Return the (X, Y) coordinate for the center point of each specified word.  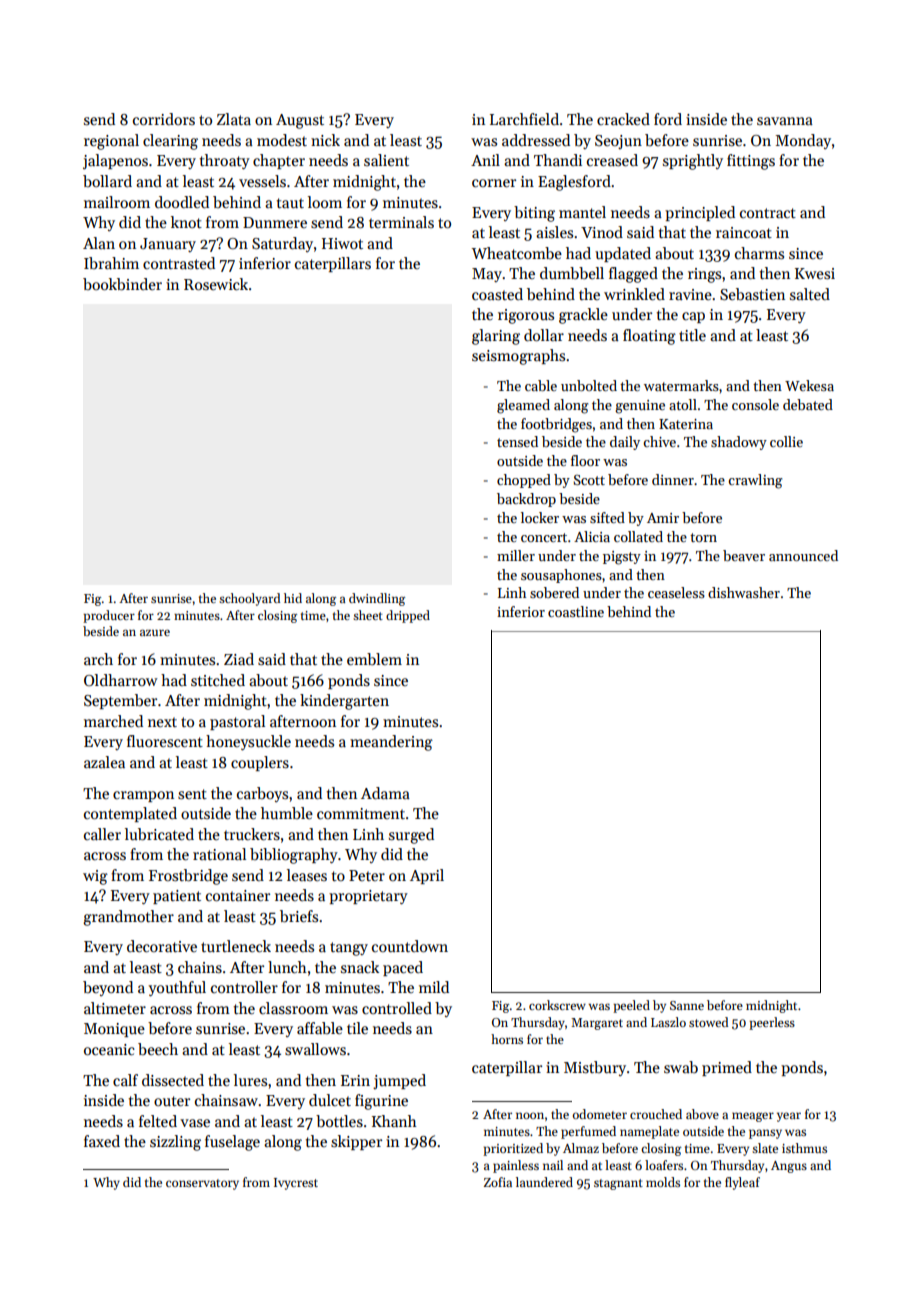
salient (386, 160)
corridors (164, 119)
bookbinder (122, 284)
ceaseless (676, 592)
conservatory (202, 1184)
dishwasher (744, 592)
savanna (785, 121)
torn (703, 537)
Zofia (498, 1182)
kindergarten (344, 702)
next (162, 722)
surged (411, 836)
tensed (517, 441)
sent (192, 794)
